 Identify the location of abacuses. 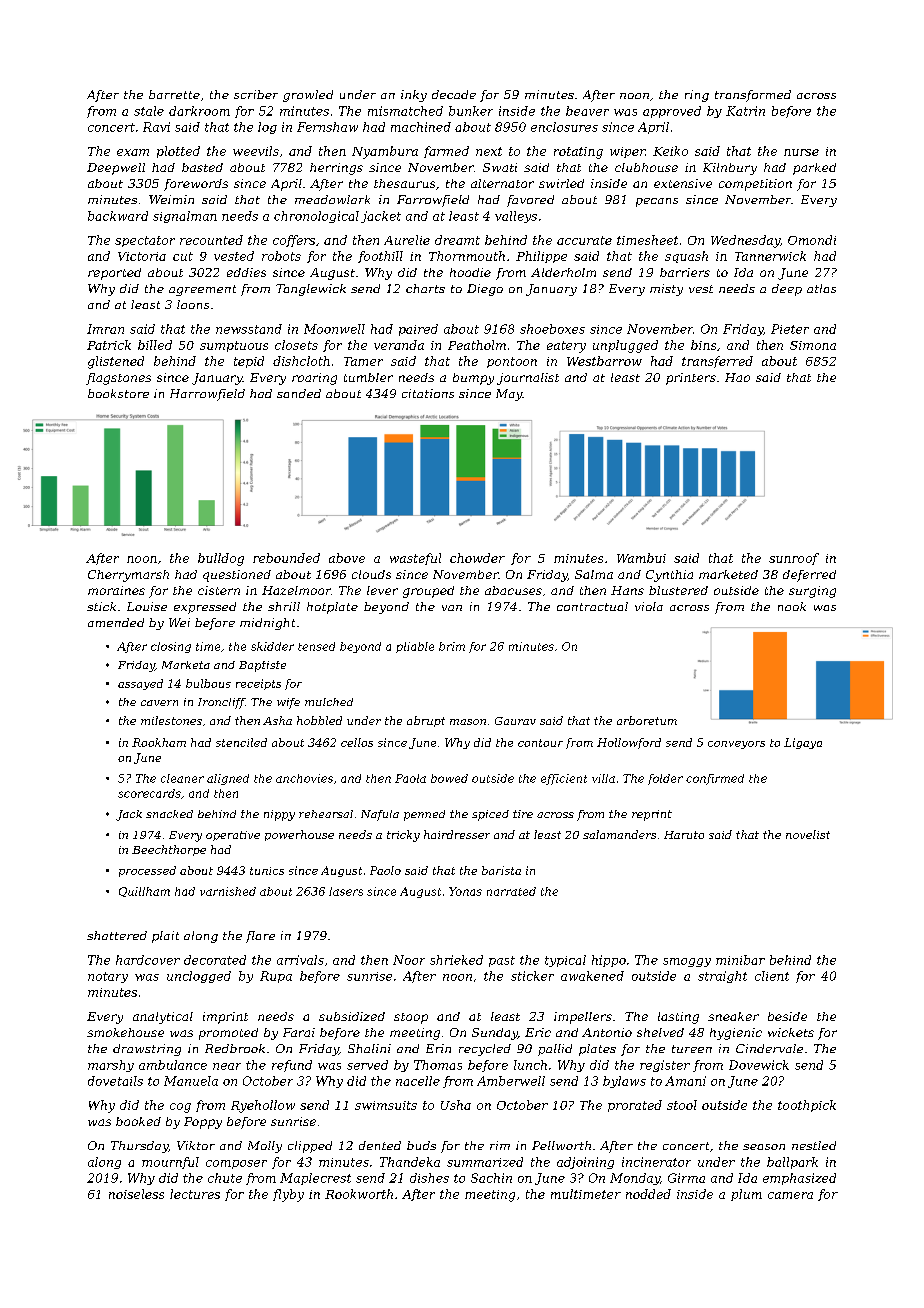
(513, 590).
